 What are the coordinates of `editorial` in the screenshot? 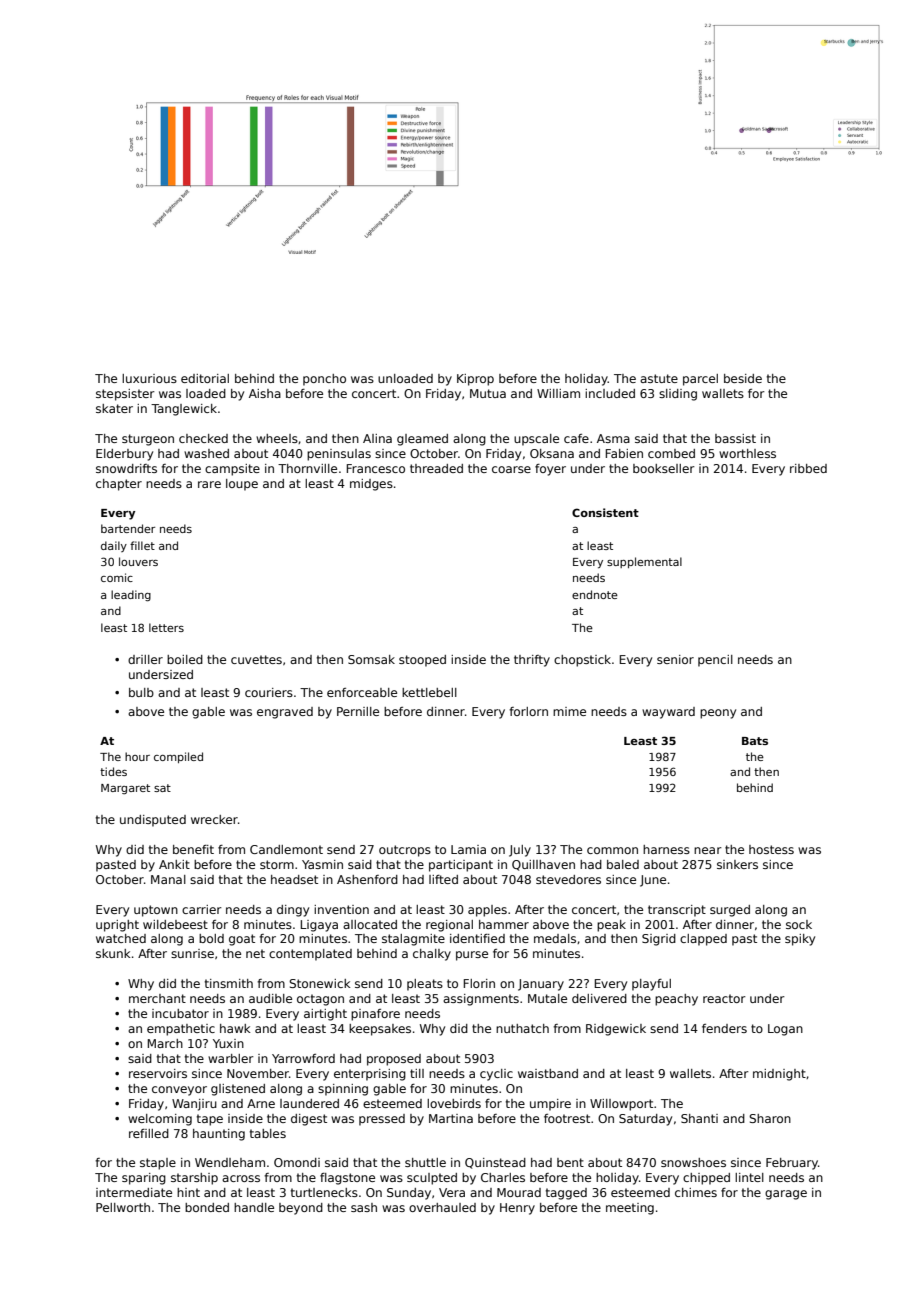 It's located at (205, 378).
